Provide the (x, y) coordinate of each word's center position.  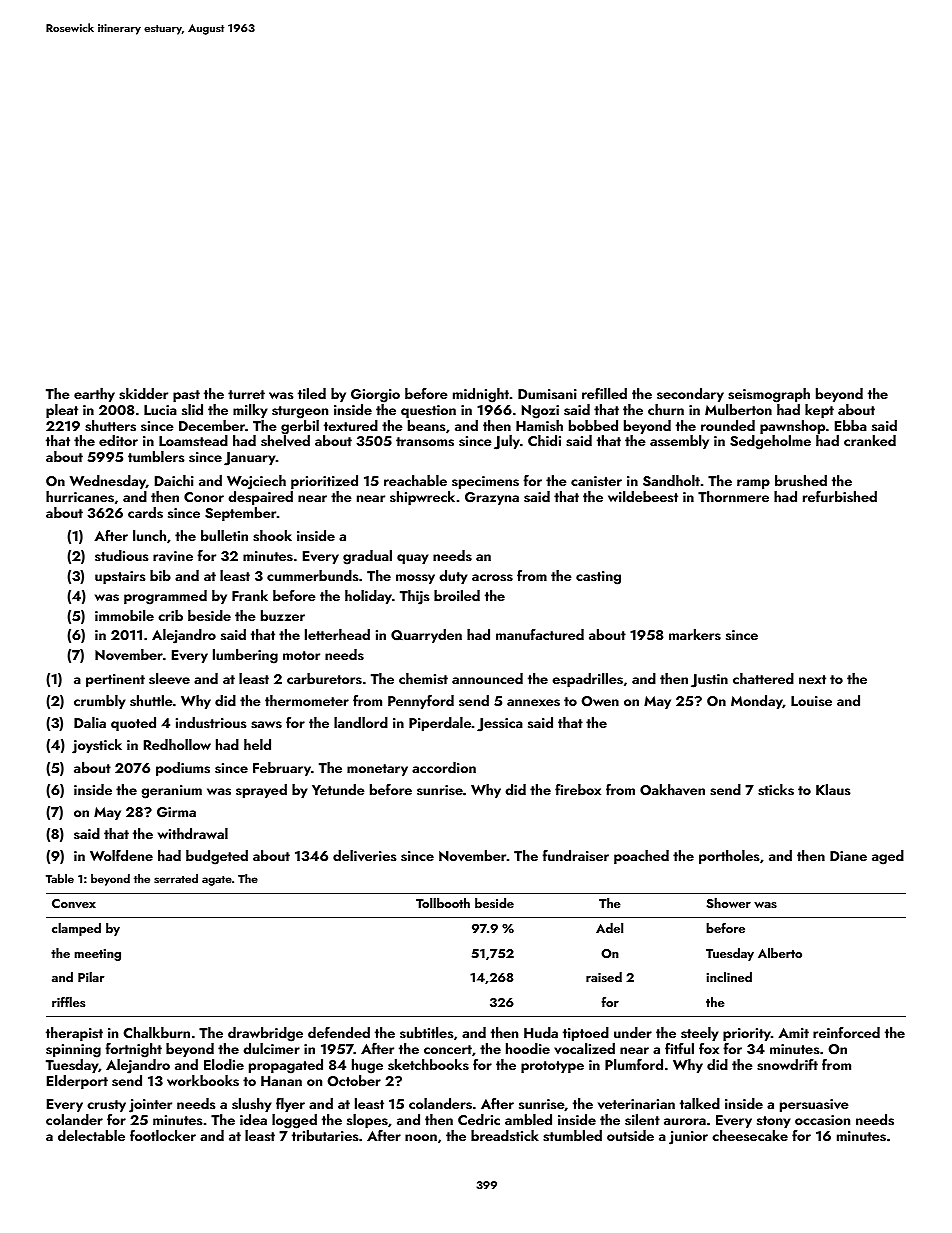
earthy (94, 395)
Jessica (500, 725)
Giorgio (375, 396)
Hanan (281, 1081)
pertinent (115, 680)
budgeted (217, 857)
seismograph (769, 395)
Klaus (833, 789)
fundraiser (575, 856)
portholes (729, 857)
